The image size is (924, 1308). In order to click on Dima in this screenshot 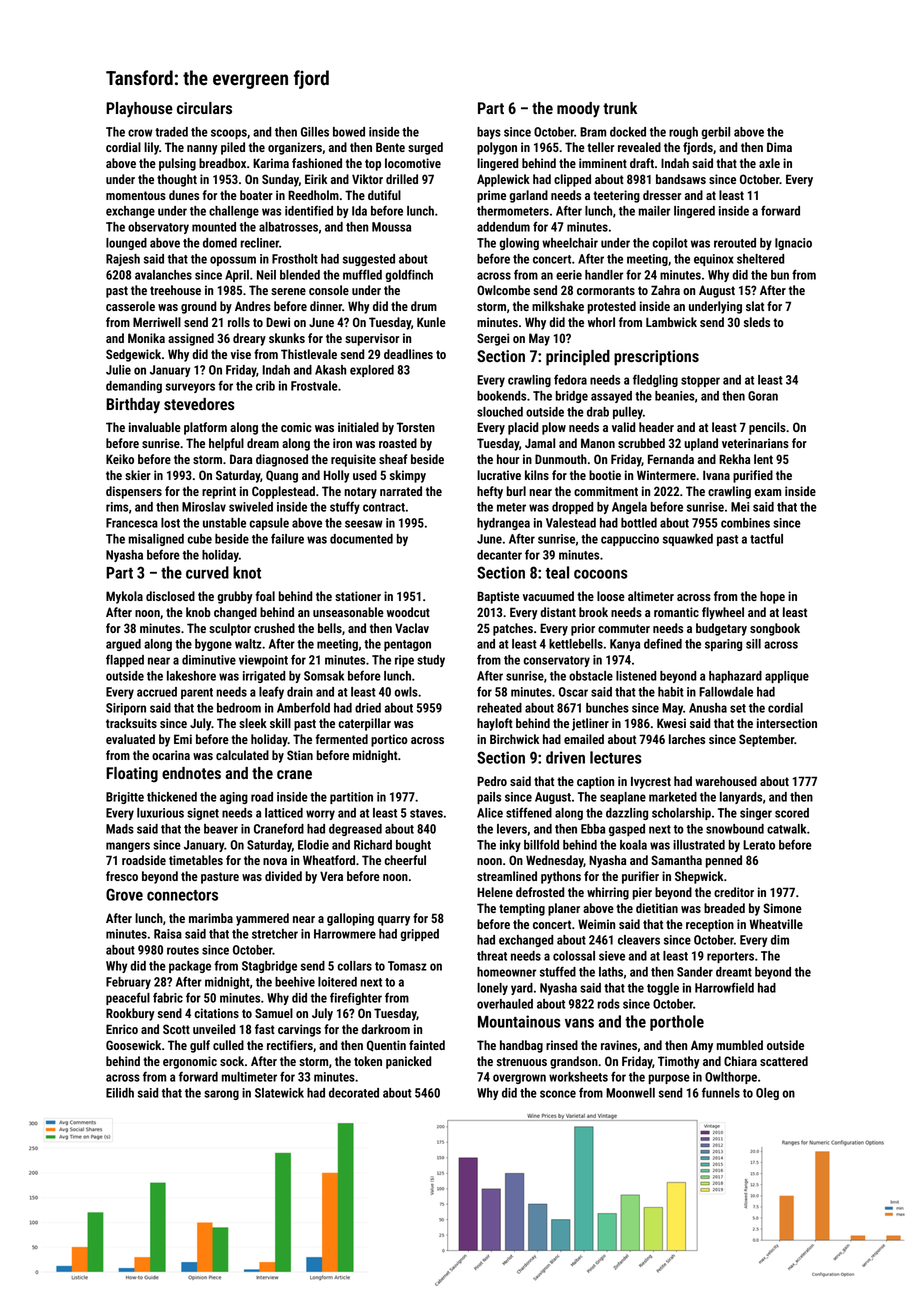, I will do `click(779, 147)`.
